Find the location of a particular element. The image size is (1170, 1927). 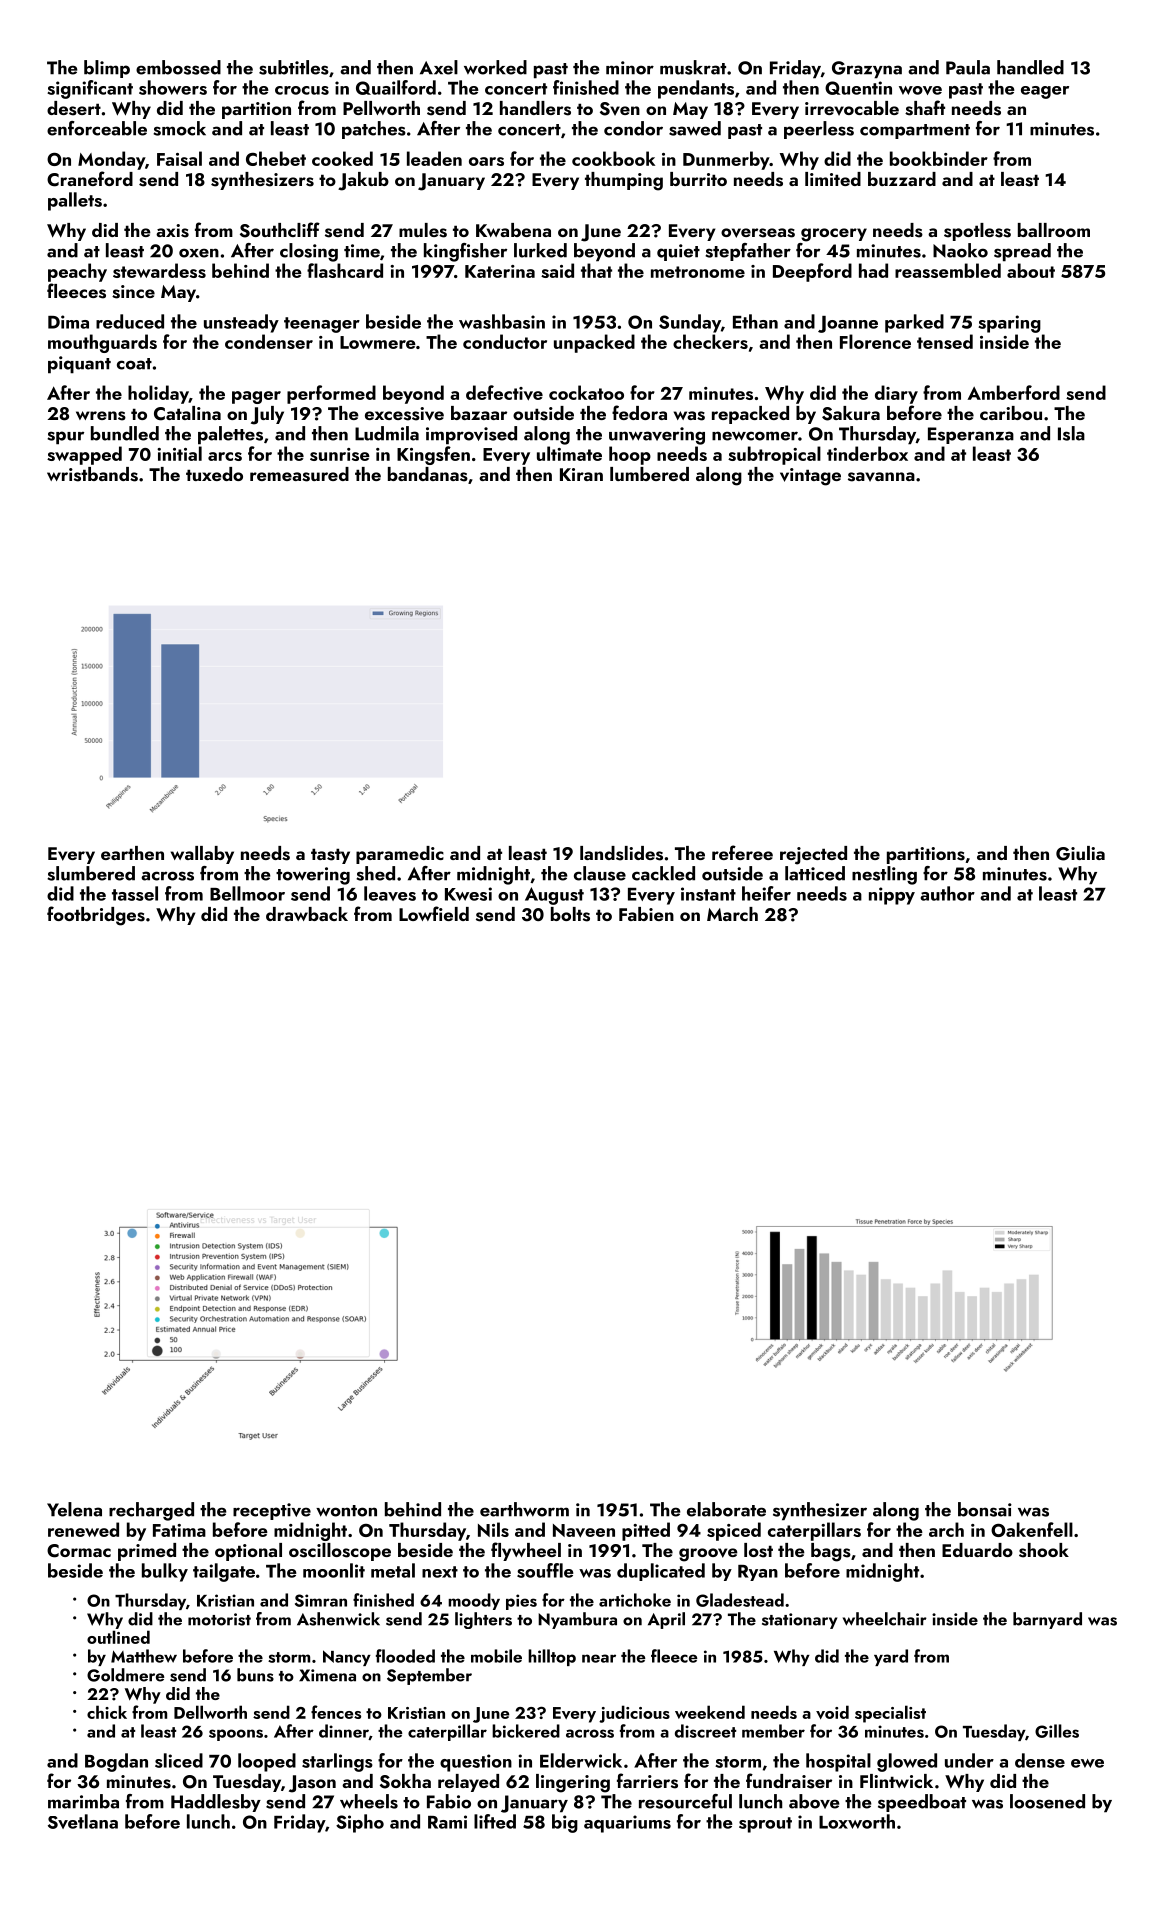

earthworm is located at coordinates (524, 1509).
